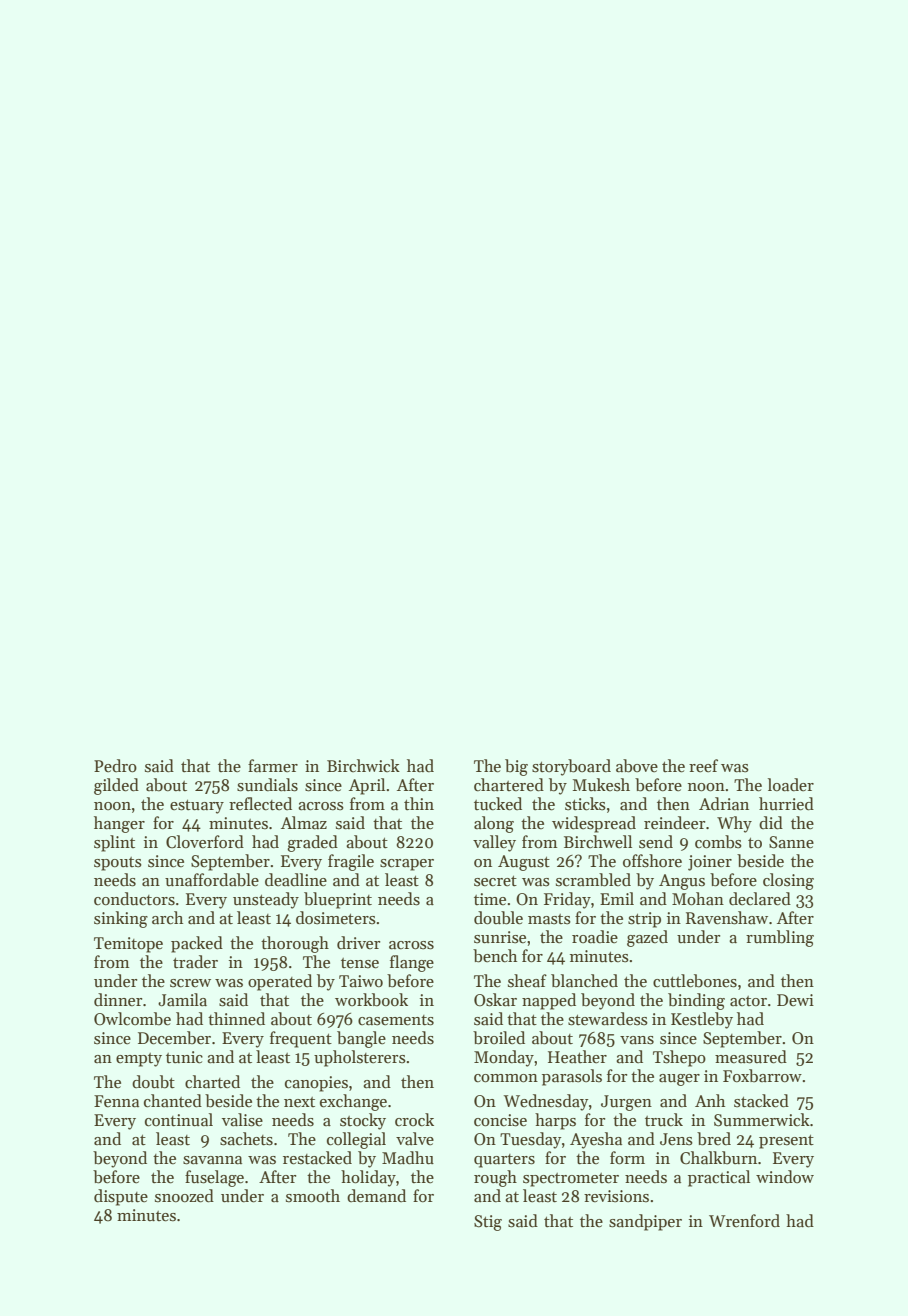 The height and width of the screenshot is (1316, 908). I want to click on blueprint, so click(338, 900).
